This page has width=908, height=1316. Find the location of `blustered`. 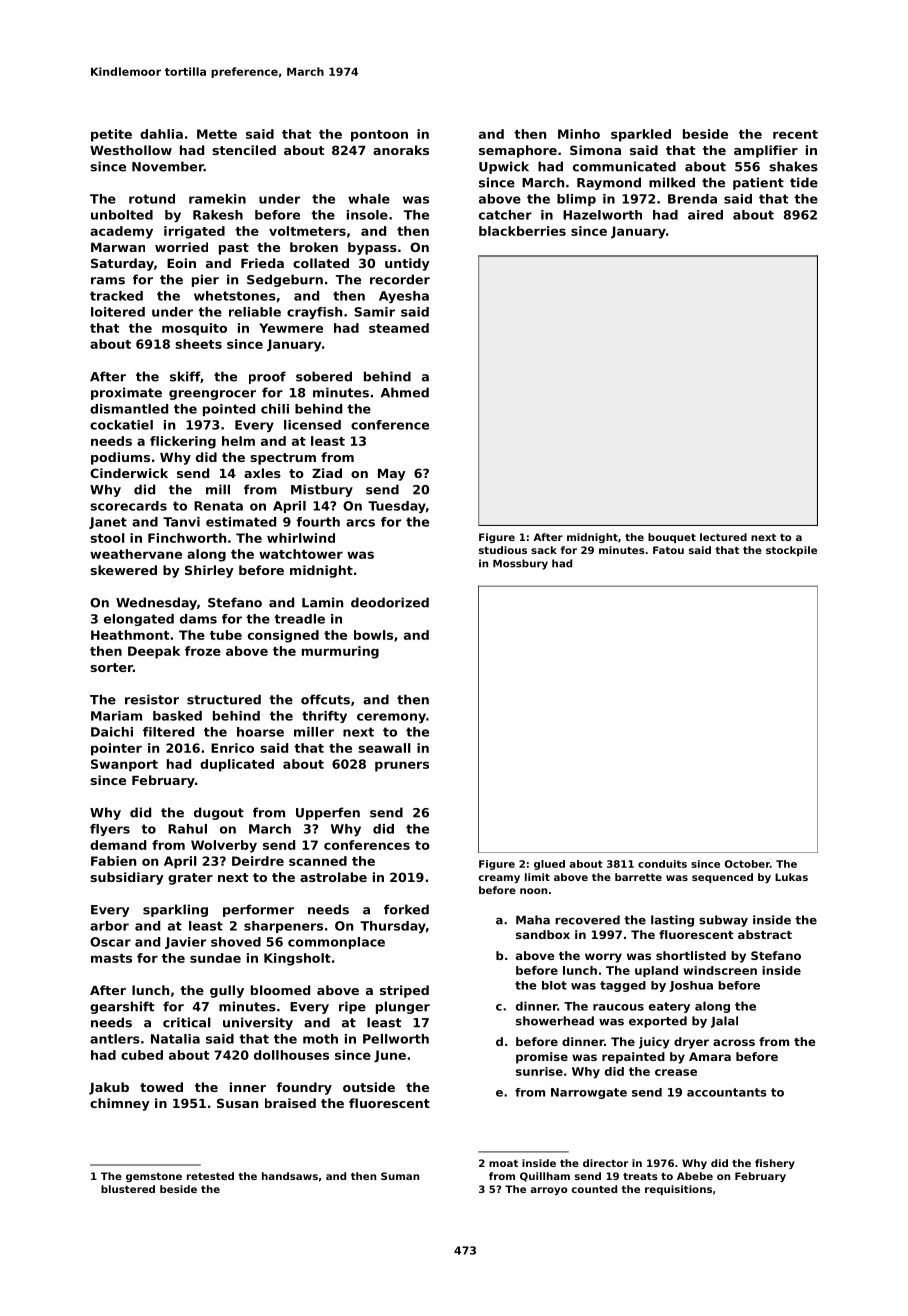

blustered is located at coordinates (128, 1189).
